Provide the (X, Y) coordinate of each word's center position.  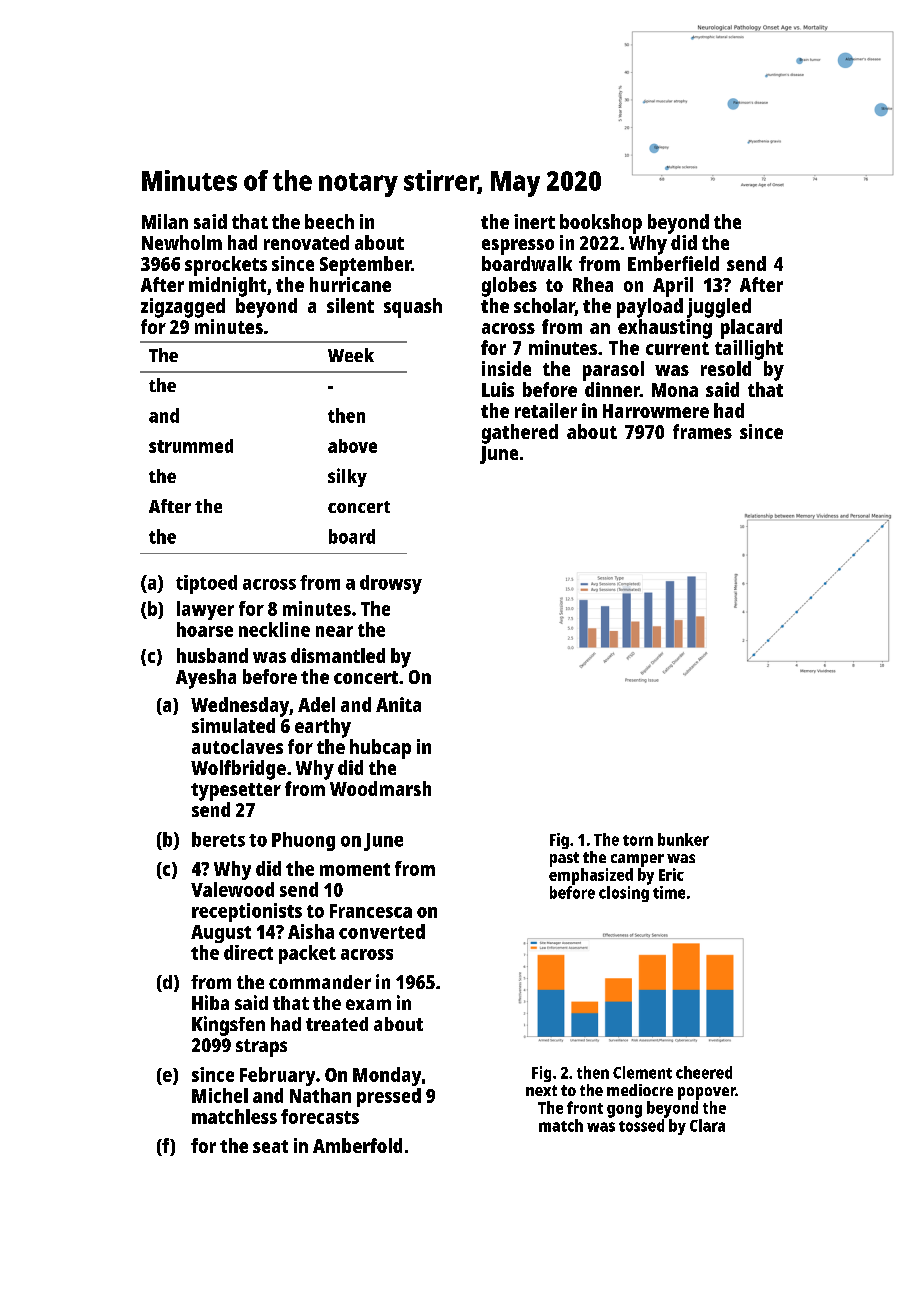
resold (726, 368)
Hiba (210, 1002)
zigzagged (183, 308)
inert (534, 221)
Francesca (371, 911)
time (669, 892)
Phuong (303, 841)
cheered (704, 1072)
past (564, 859)
